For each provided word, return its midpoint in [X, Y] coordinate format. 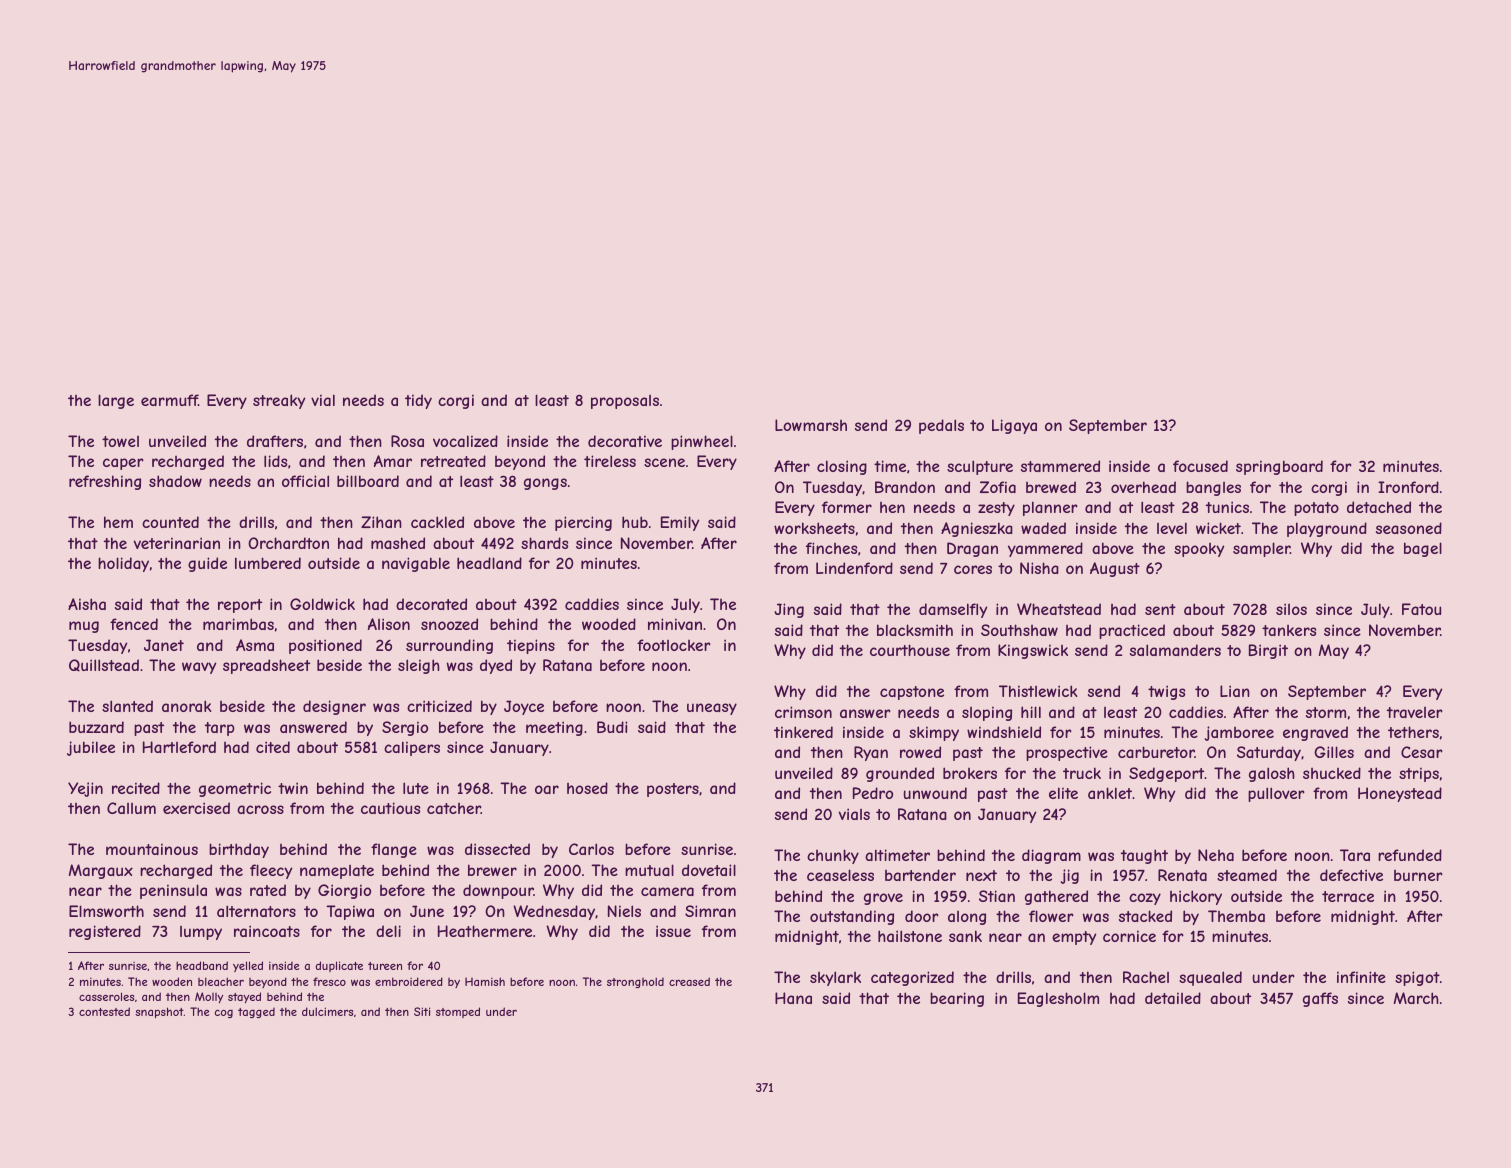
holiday [123, 564]
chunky [833, 856]
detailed [1173, 998]
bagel [1423, 549]
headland [489, 563]
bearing [957, 999]
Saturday [1269, 753]
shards [544, 543]
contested [104, 1011]
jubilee [91, 748]
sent [1160, 609]
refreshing [105, 482]
